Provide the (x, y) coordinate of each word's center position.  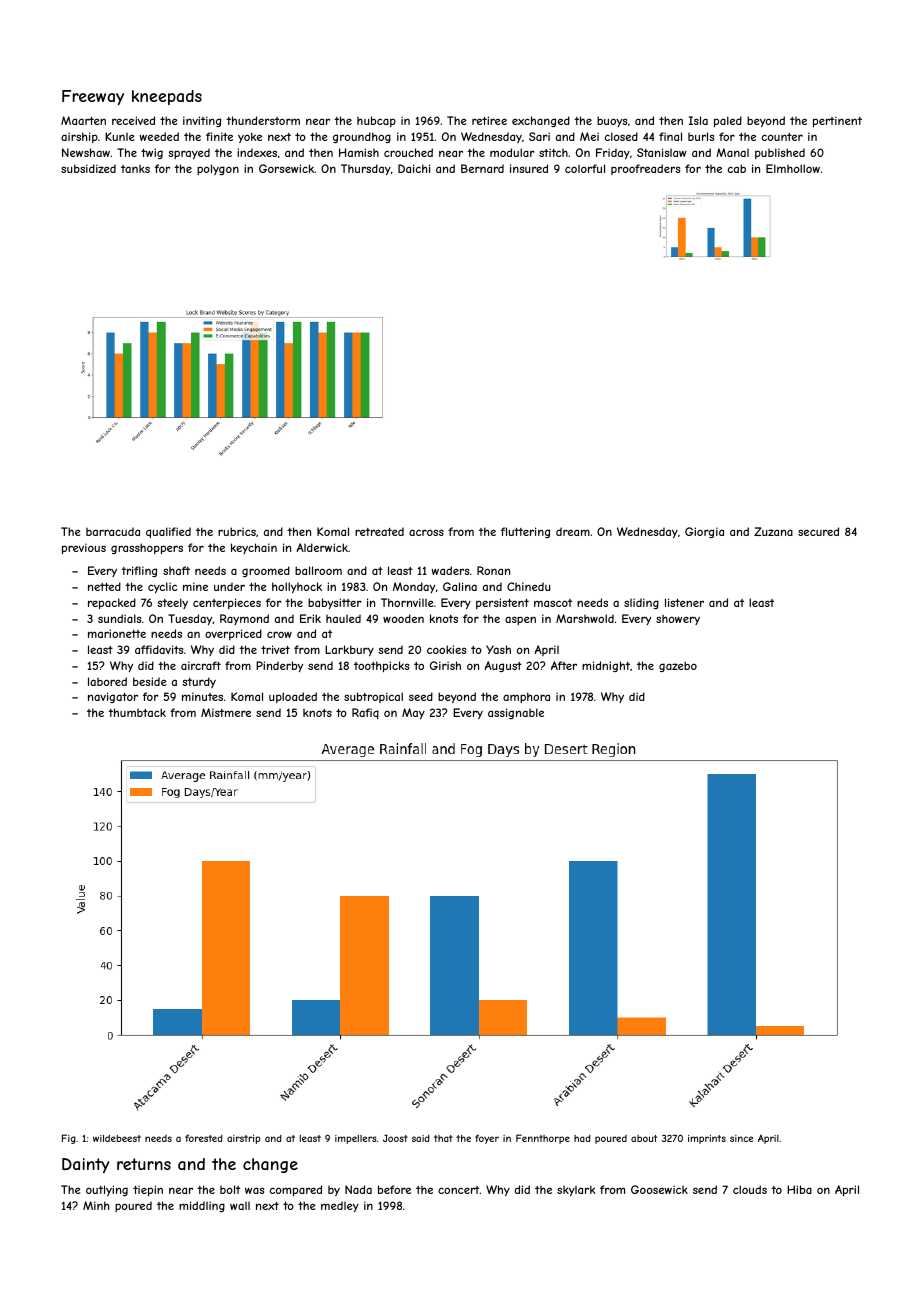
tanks (135, 169)
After (564, 665)
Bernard (482, 168)
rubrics (237, 531)
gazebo (678, 666)
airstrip (244, 1139)
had (582, 1138)
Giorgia (704, 532)
